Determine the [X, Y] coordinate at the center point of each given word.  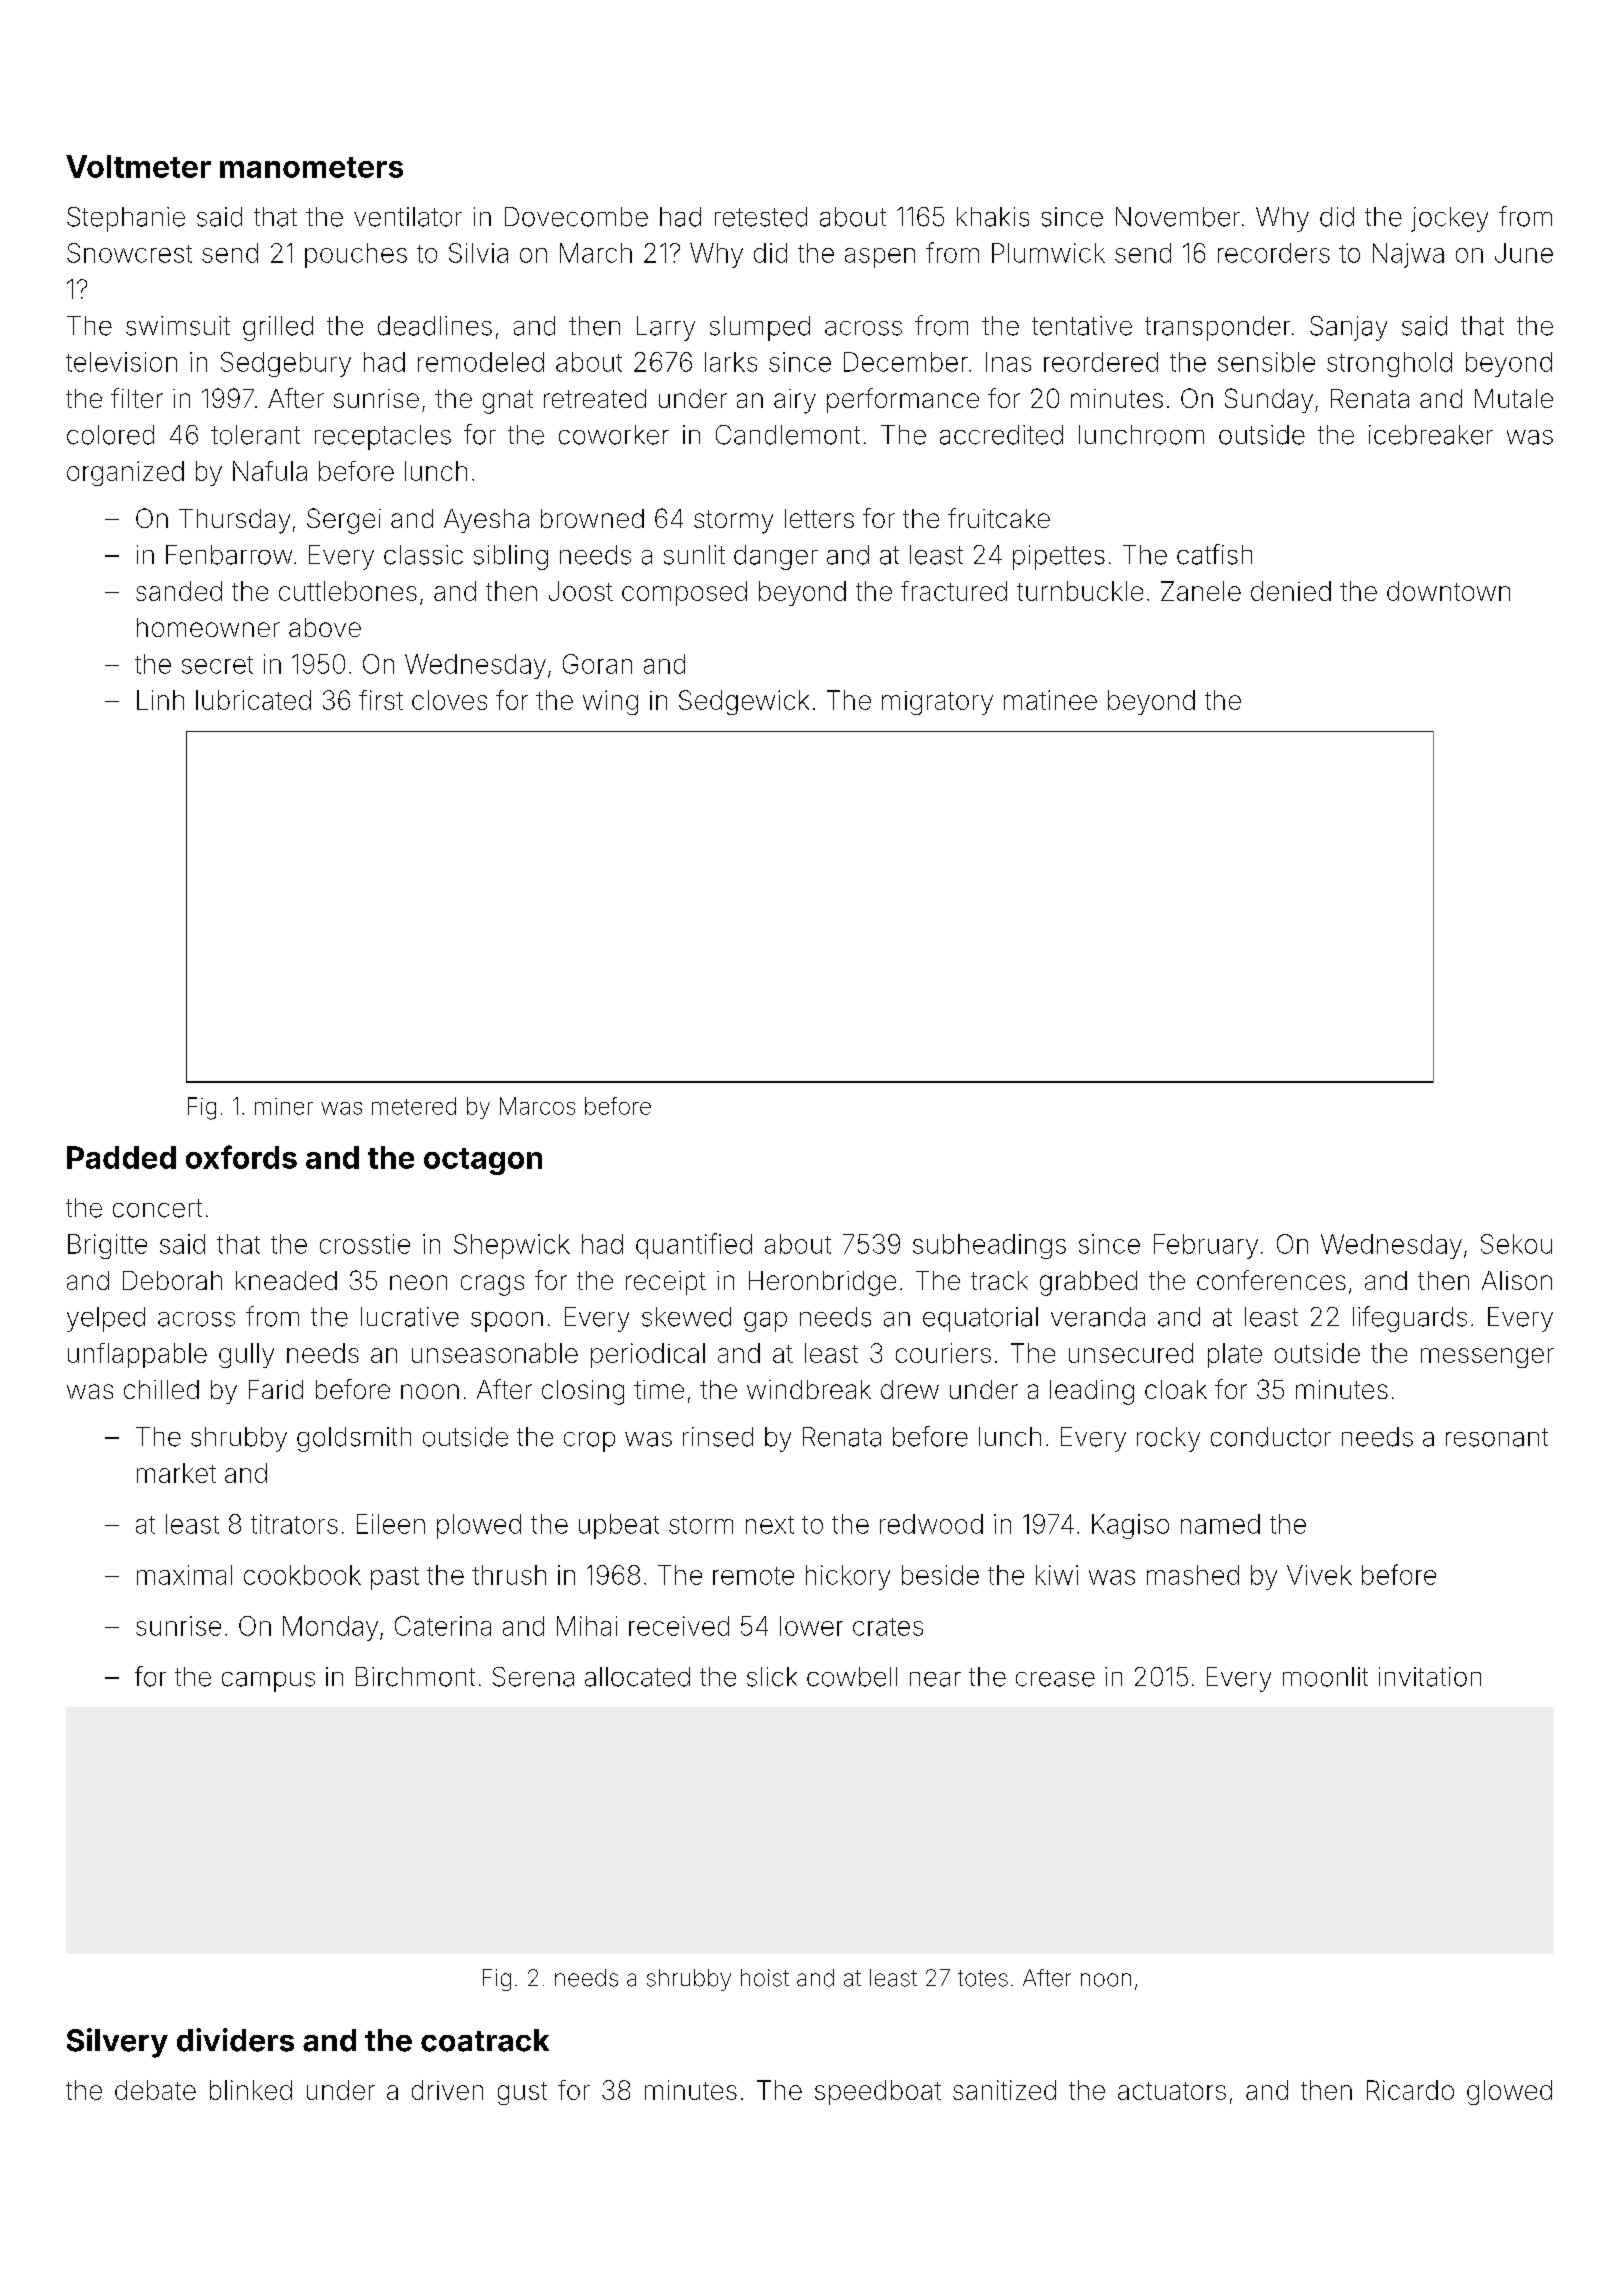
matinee [1050, 700]
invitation [1430, 1677]
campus [268, 1682]
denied [1291, 591]
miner [284, 1106]
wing [610, 702]
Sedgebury [286, 364]
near [935, 1679]
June [1524, 253]
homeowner [208, 627]
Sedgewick [744, 702]
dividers [235, 2040]
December [906, 362]
